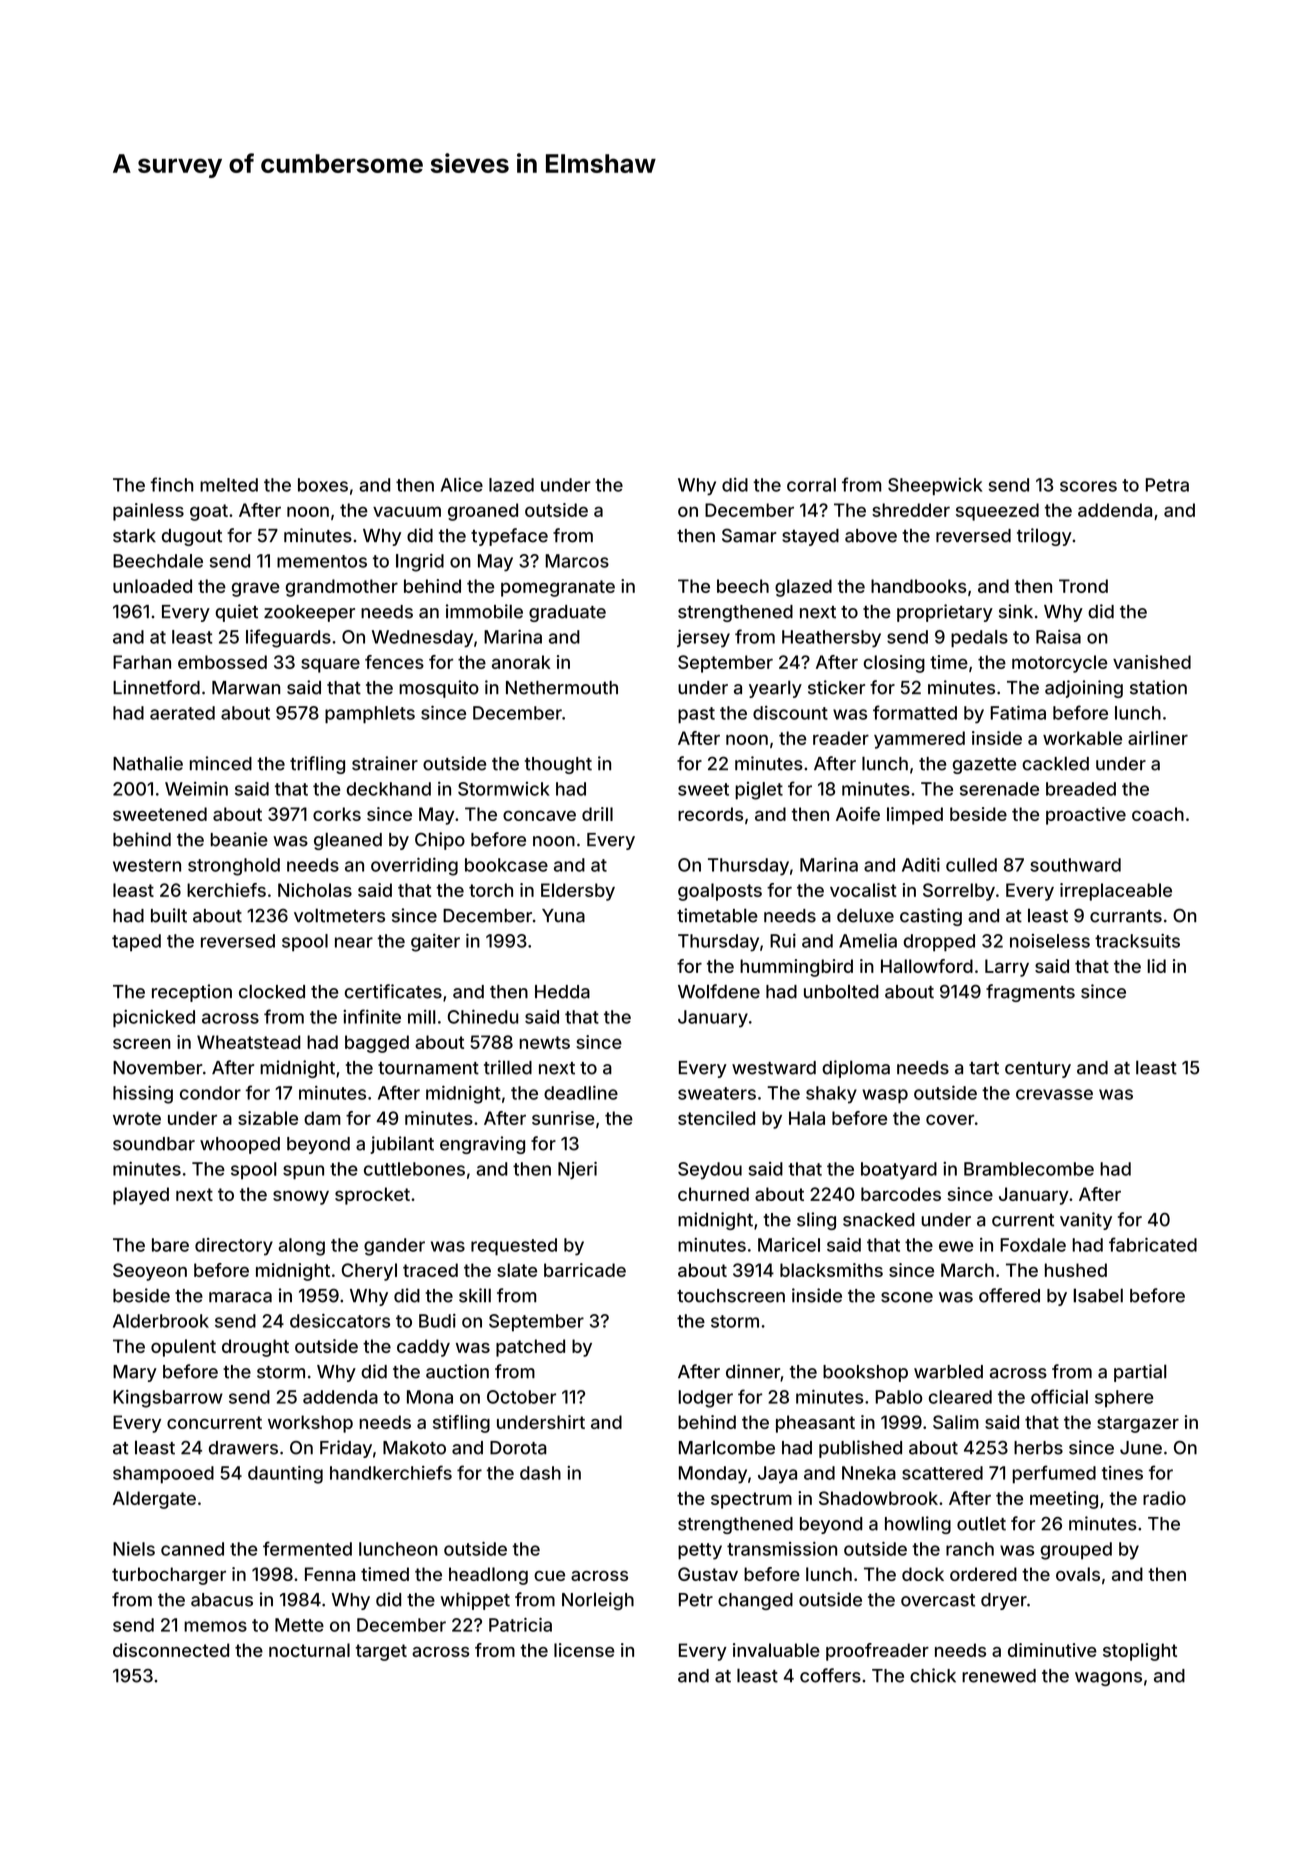 This image has width=1315, height=1860. Describe the element at coordinates (999, 1676) in the image. I see `renewed` at that location.
